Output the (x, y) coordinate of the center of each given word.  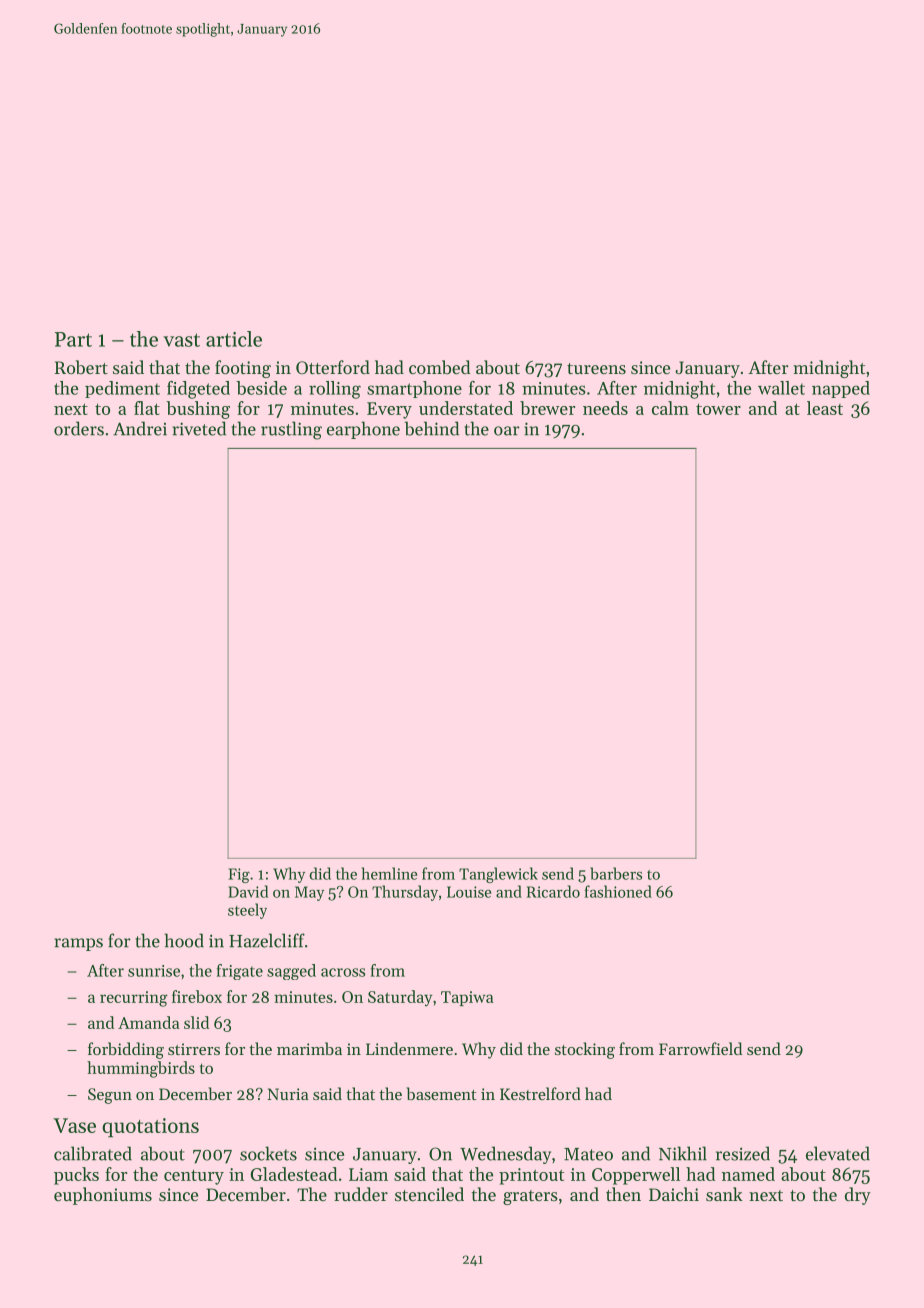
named (748, 1174)
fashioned (618, 891)
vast (181, 340)
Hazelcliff (267, 940)
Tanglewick (498, 875)
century (194, 1177)
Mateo (588, 1154)
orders (79, 428)
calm (670, 408)
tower (718, 409)
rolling (335, 390)
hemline (389, 873)
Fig (239, 875)
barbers (616, 873)
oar (507, 431)
